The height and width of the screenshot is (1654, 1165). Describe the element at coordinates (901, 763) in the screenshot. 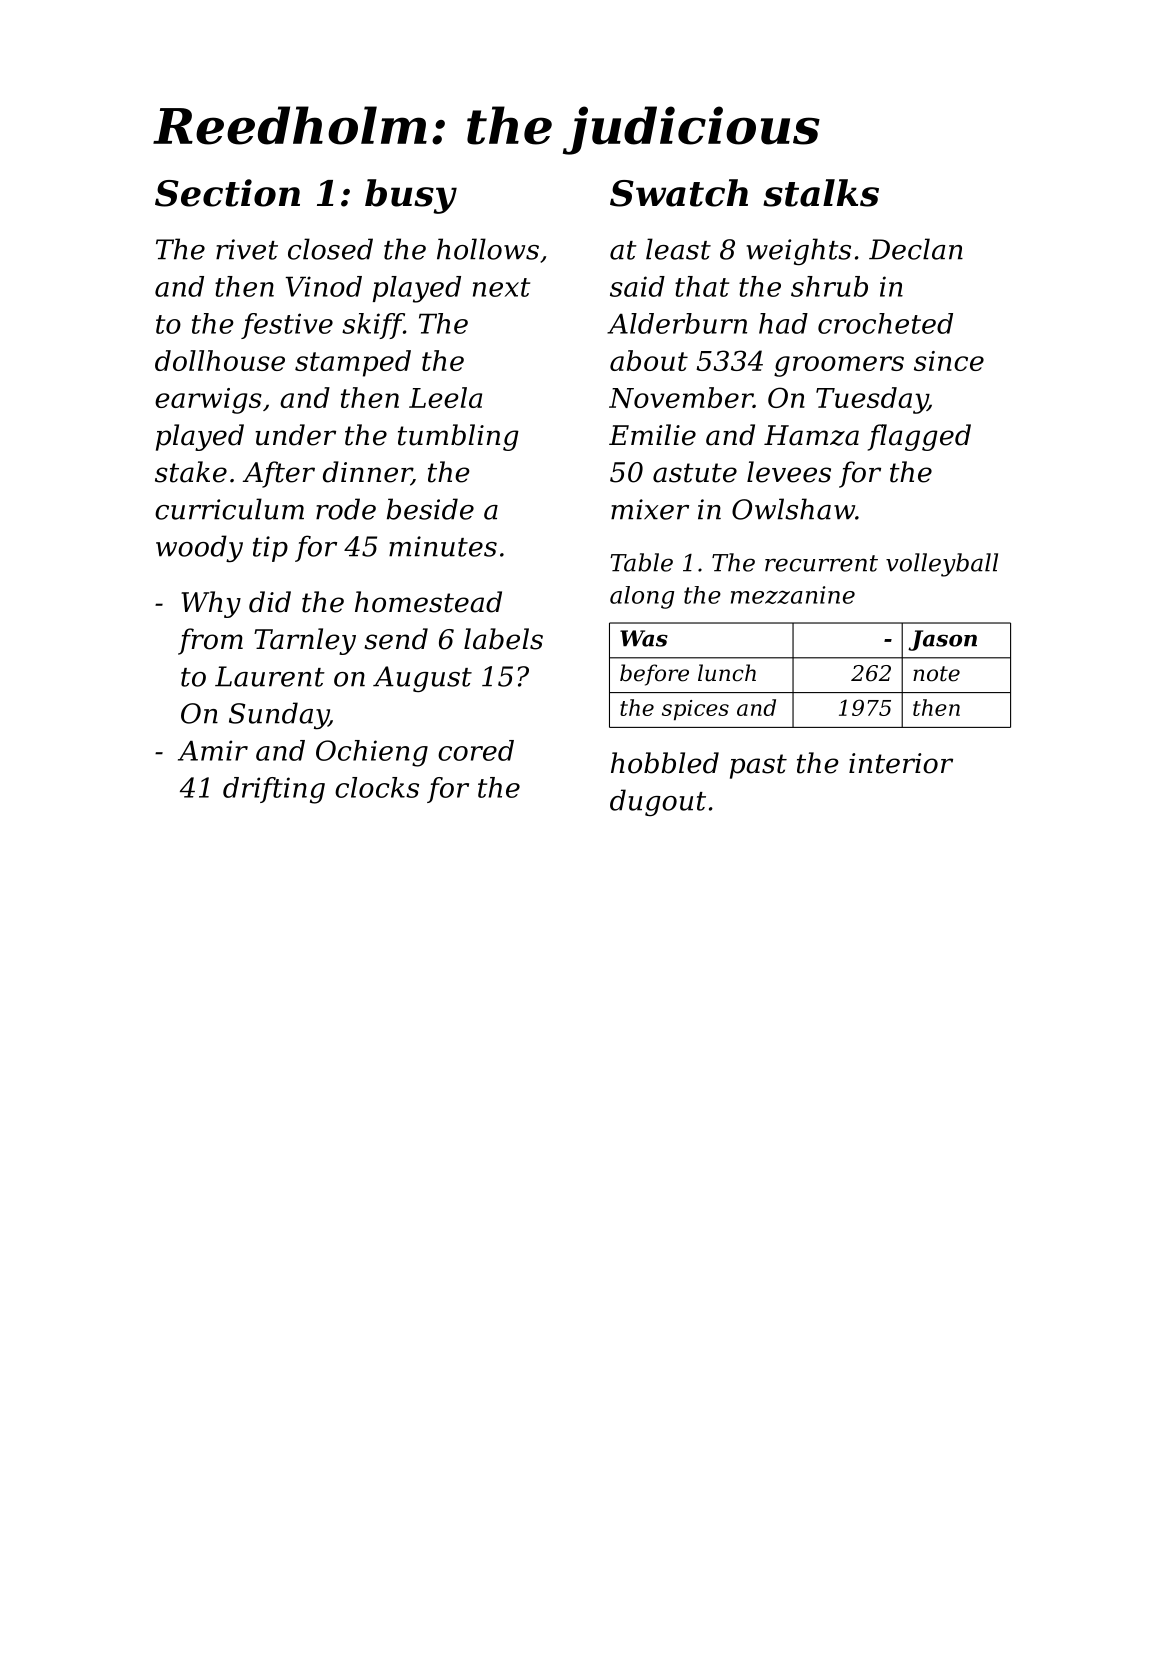

I see `interior` at that location.
